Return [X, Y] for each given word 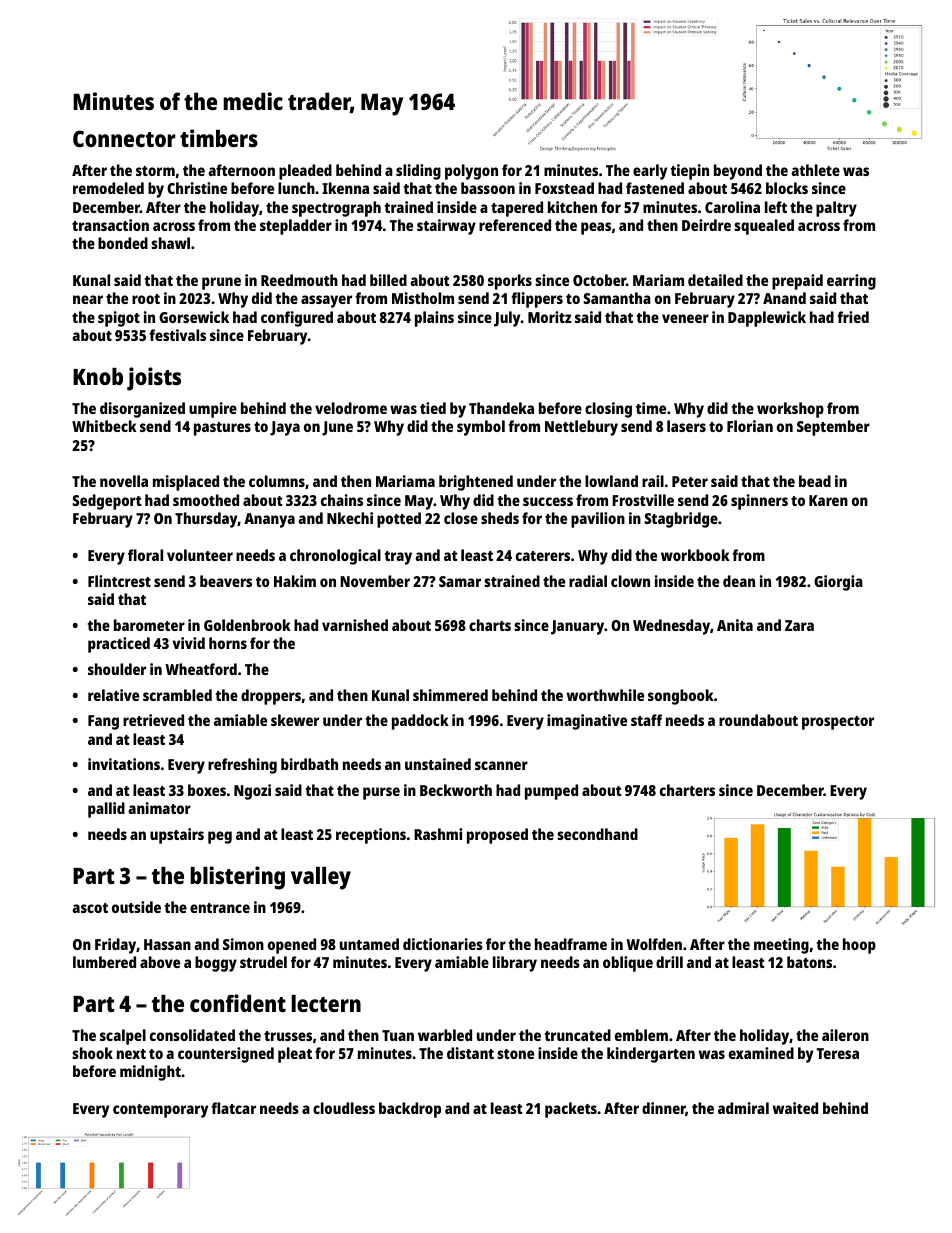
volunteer [200, 555]
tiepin [690, 172]
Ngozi [252, 792]
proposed [497, 836]
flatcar [234, 1108]
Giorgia [838, 583]
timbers [219, 138]
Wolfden [654, 944]
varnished [355, 625]
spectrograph [336, 209]
